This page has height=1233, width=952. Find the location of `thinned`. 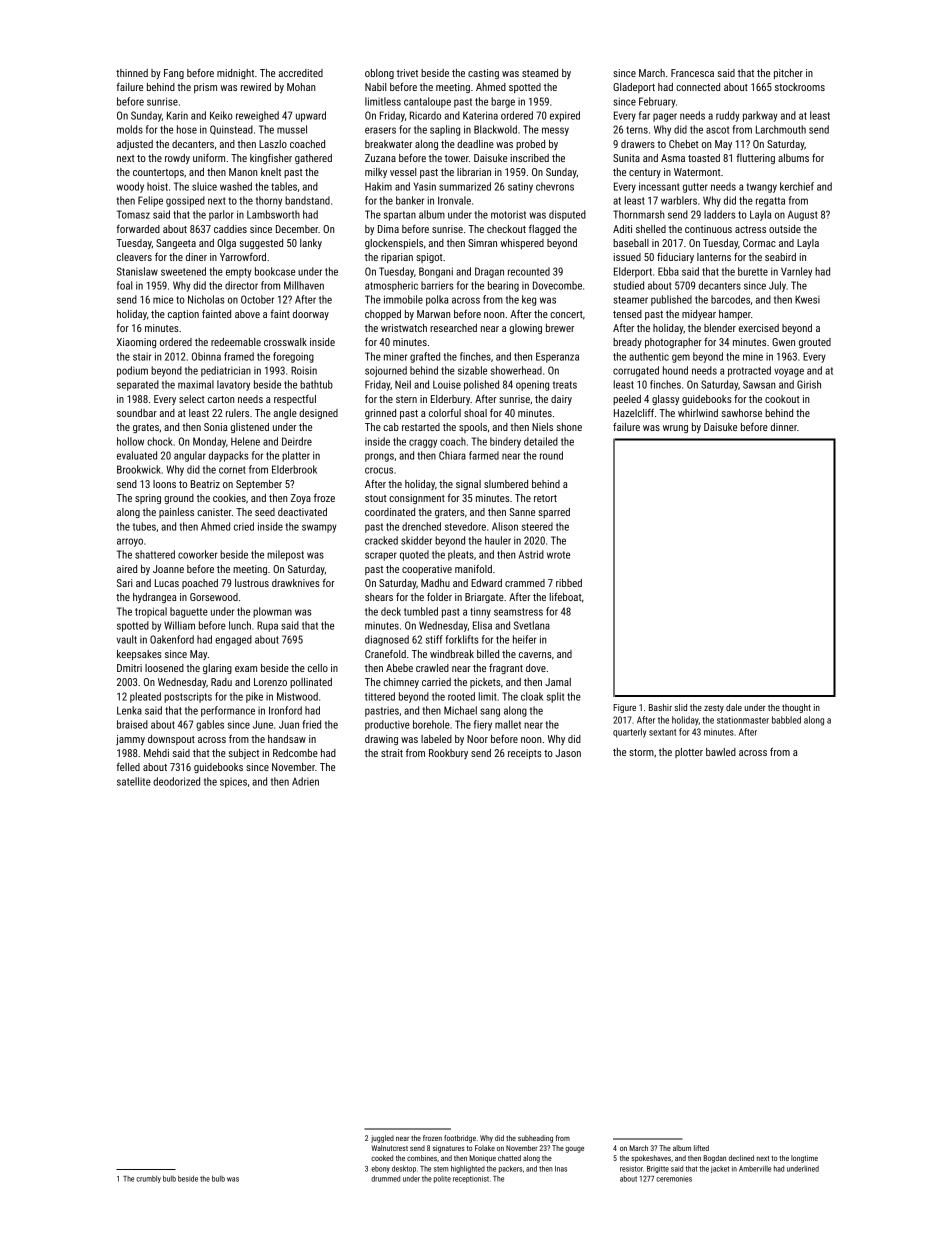

thinned is located at coordinates (132, 73).
